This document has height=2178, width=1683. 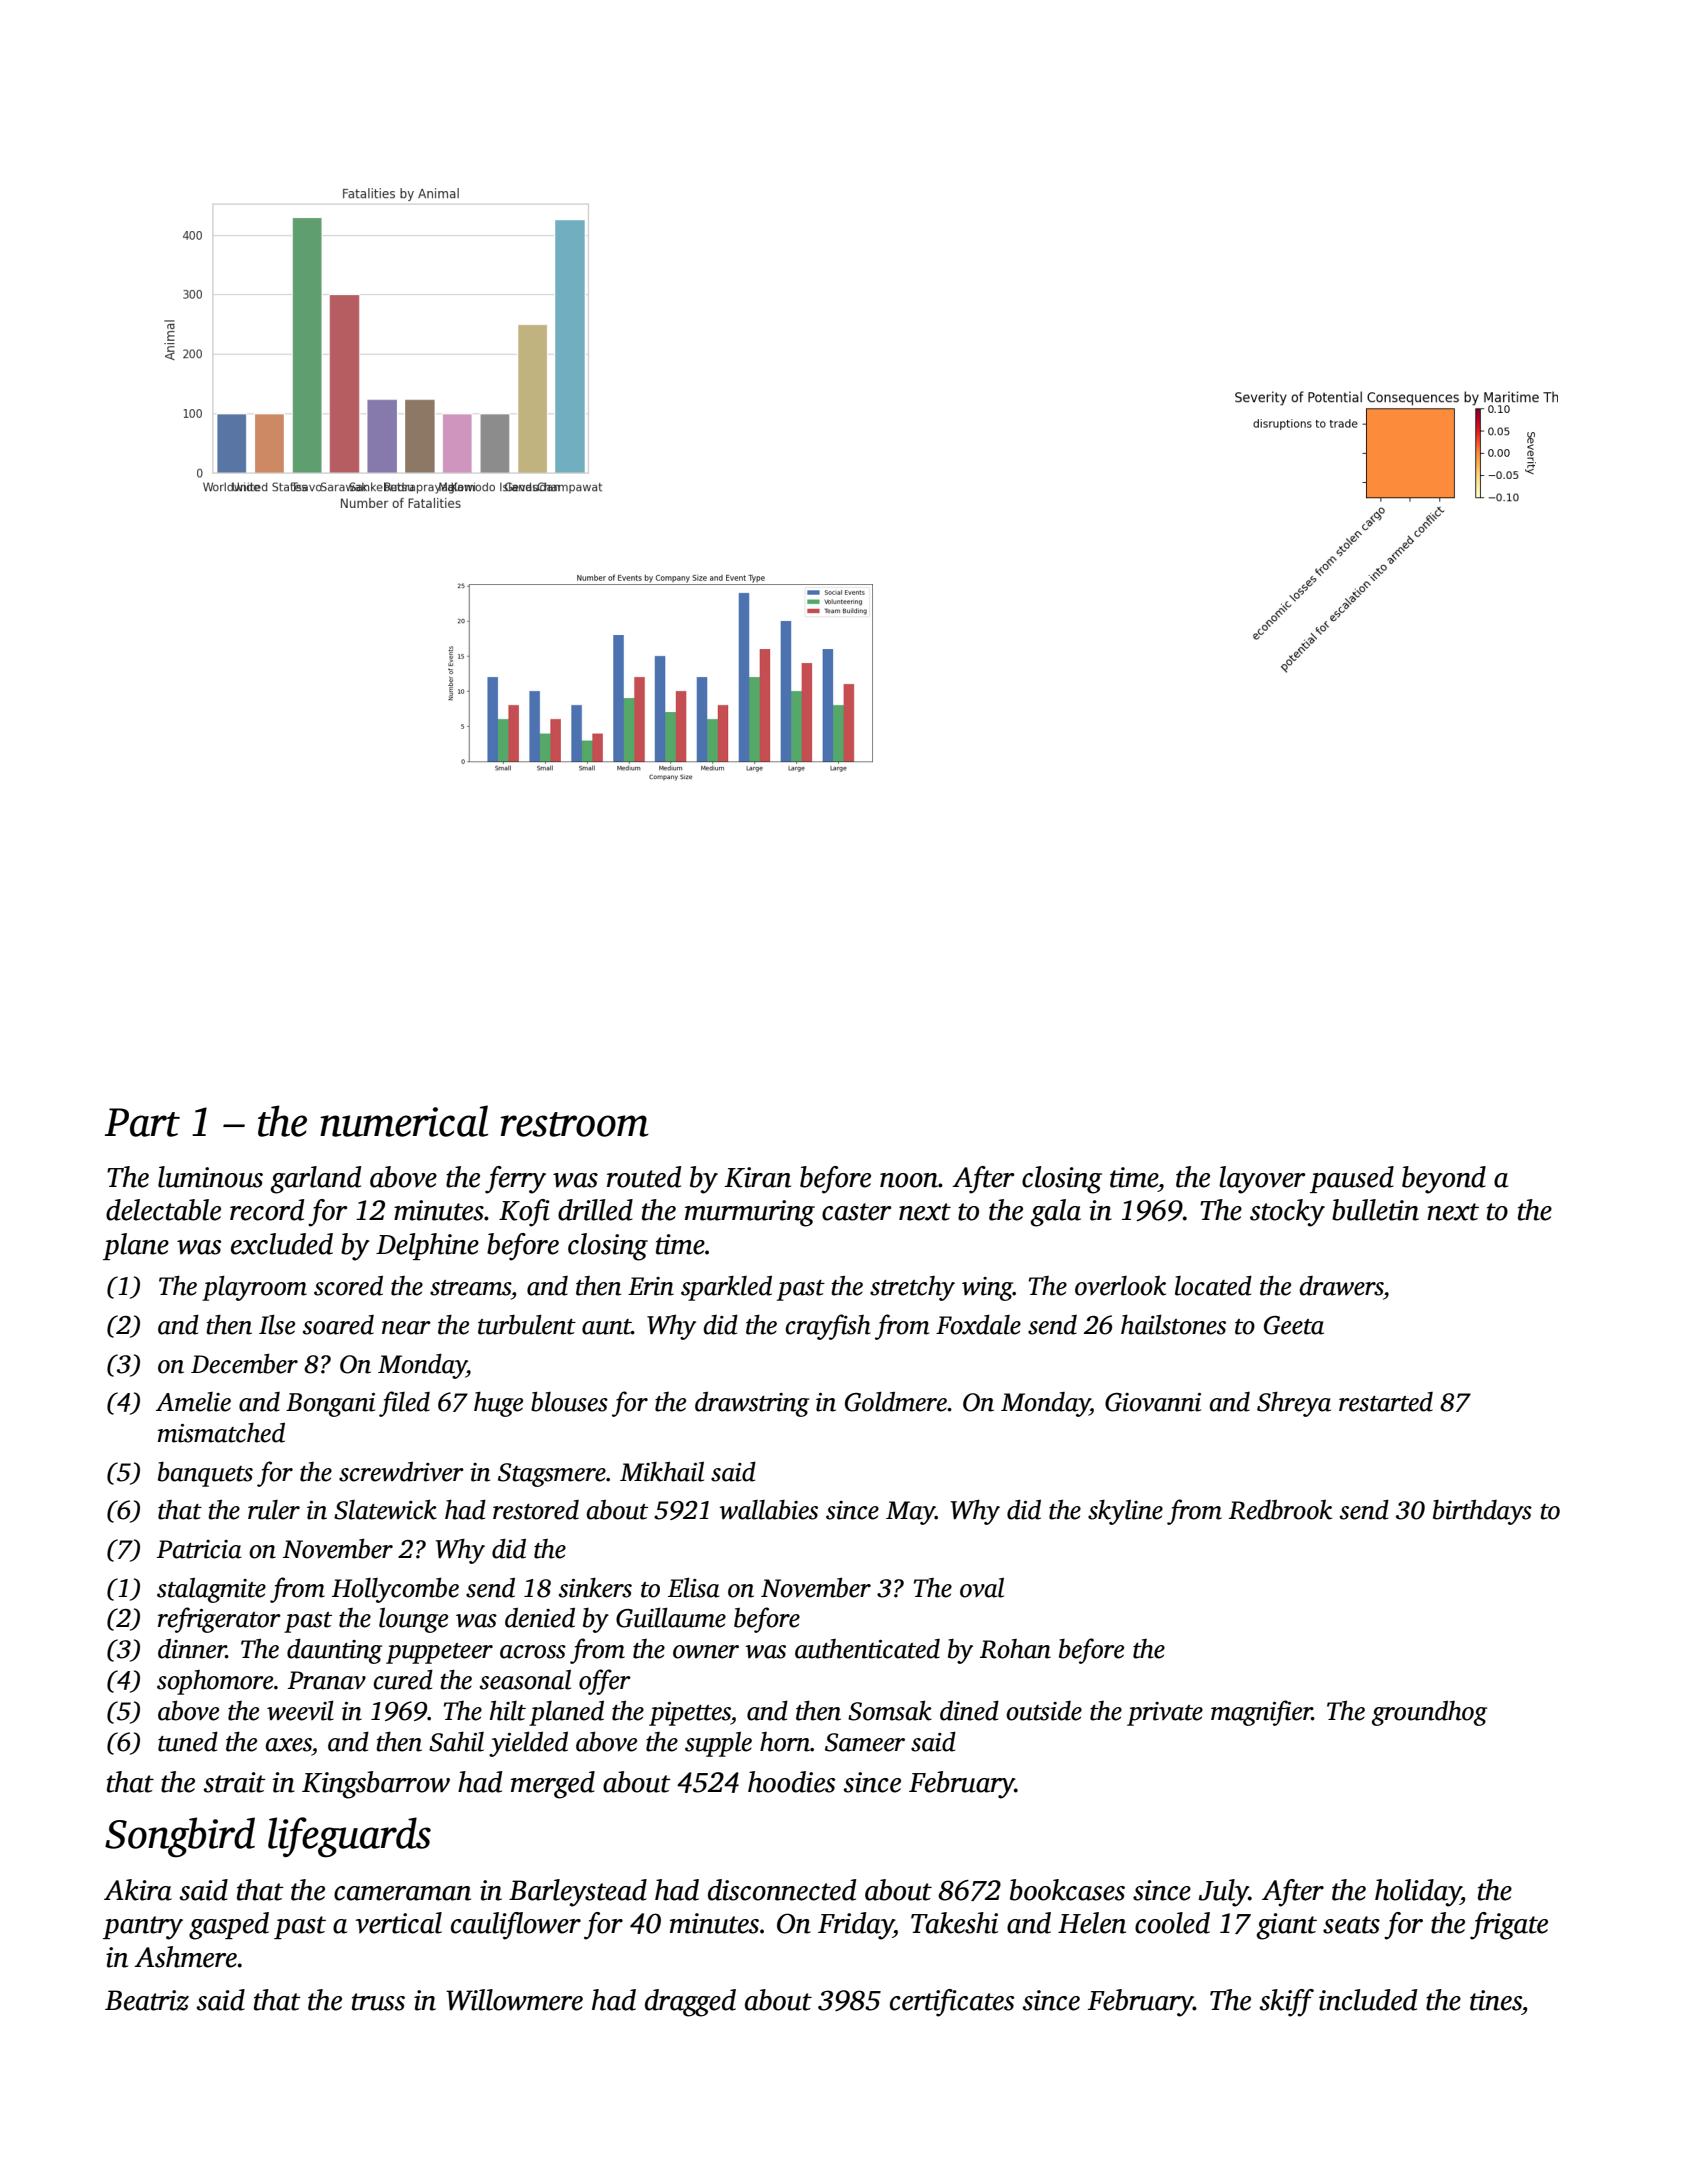 What do you see at coordinates (229, 1926) in the document?
I see `gasped` at bounding box center [229, 1926].
